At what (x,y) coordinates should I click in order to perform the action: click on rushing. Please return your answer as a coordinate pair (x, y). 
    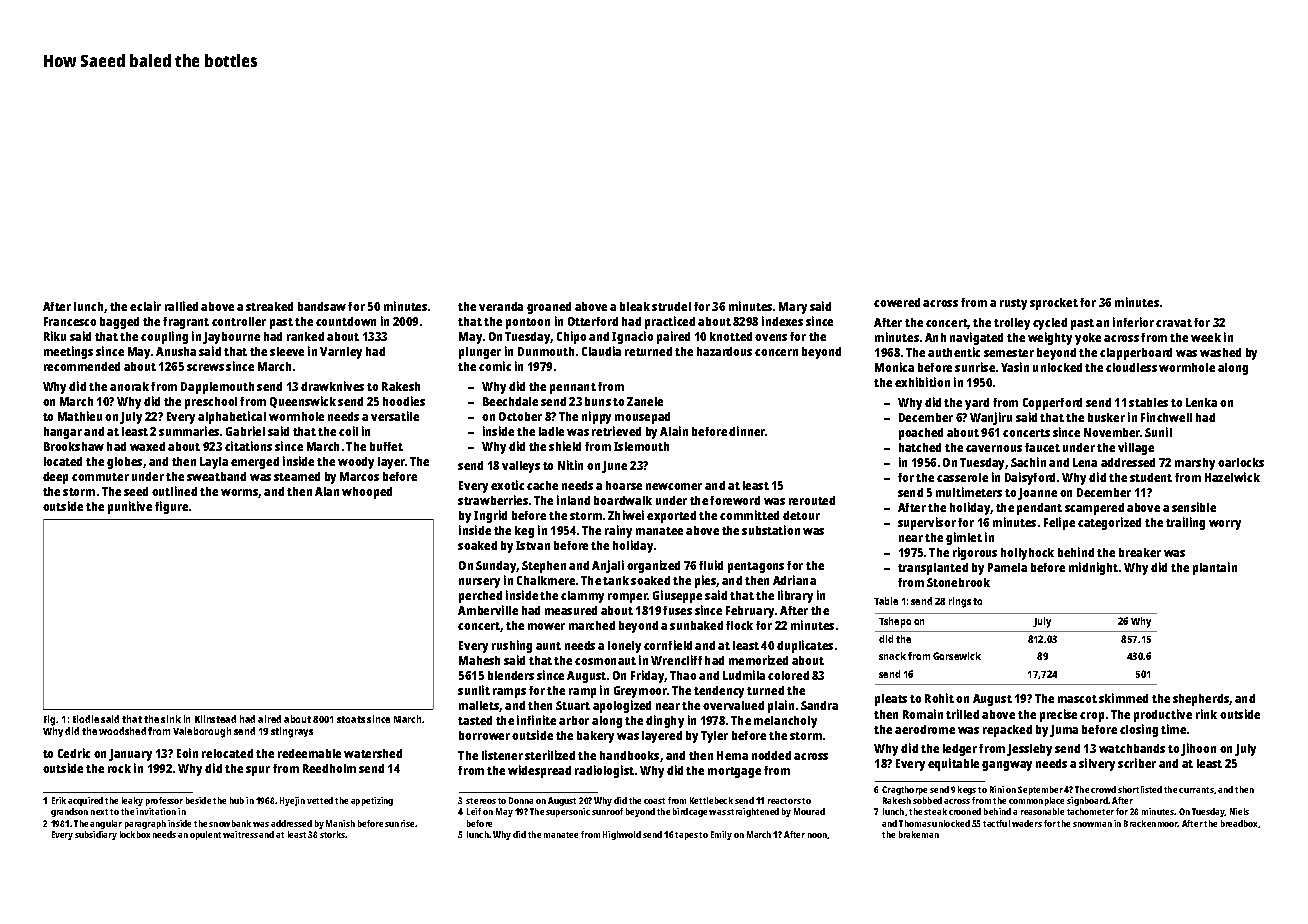
    Looking at the image, I should click on (512, 646).
